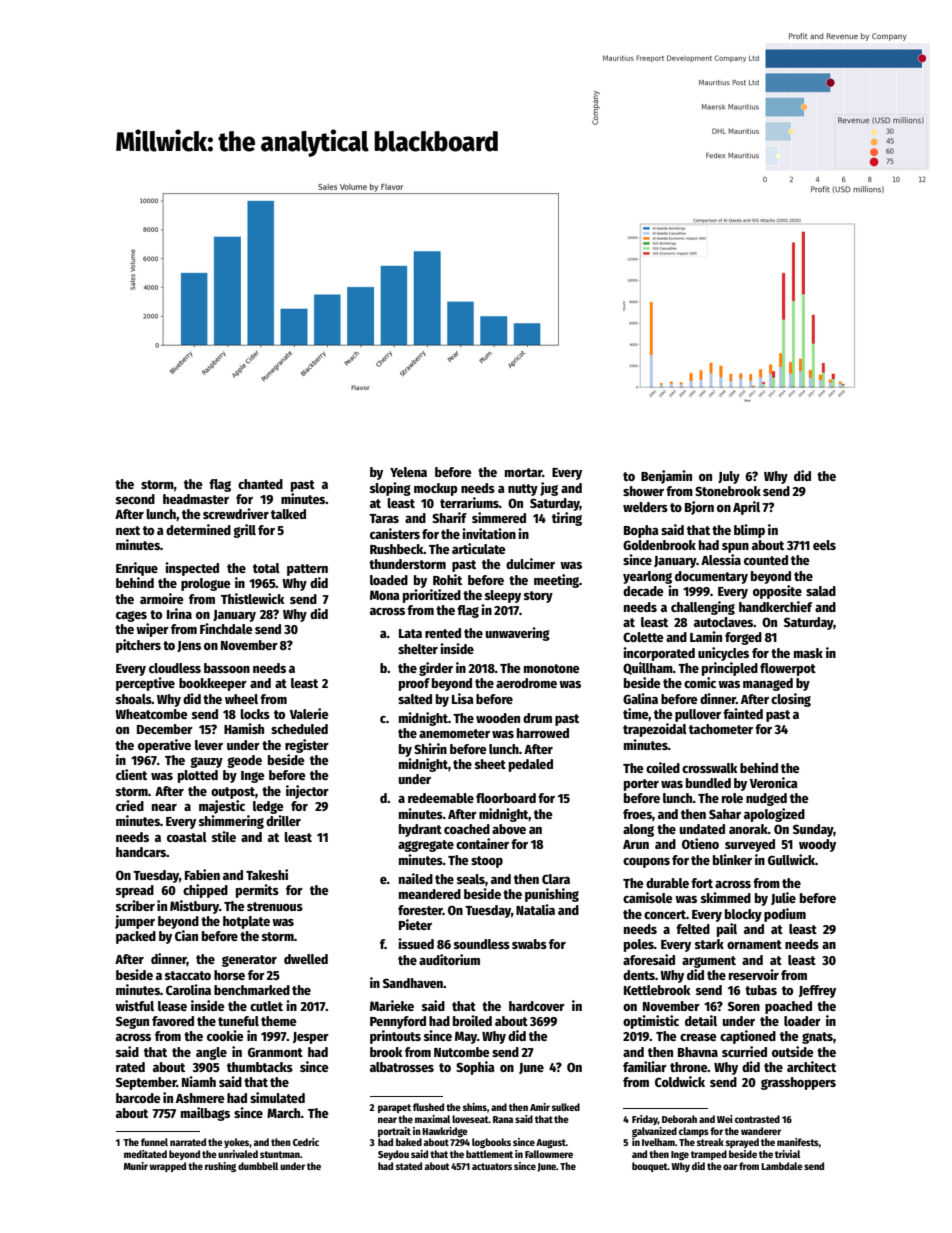  What do you see at coordinates (472, 1020) in the screenshot?
I see `broiled` at bounding box center [472, 1020].
